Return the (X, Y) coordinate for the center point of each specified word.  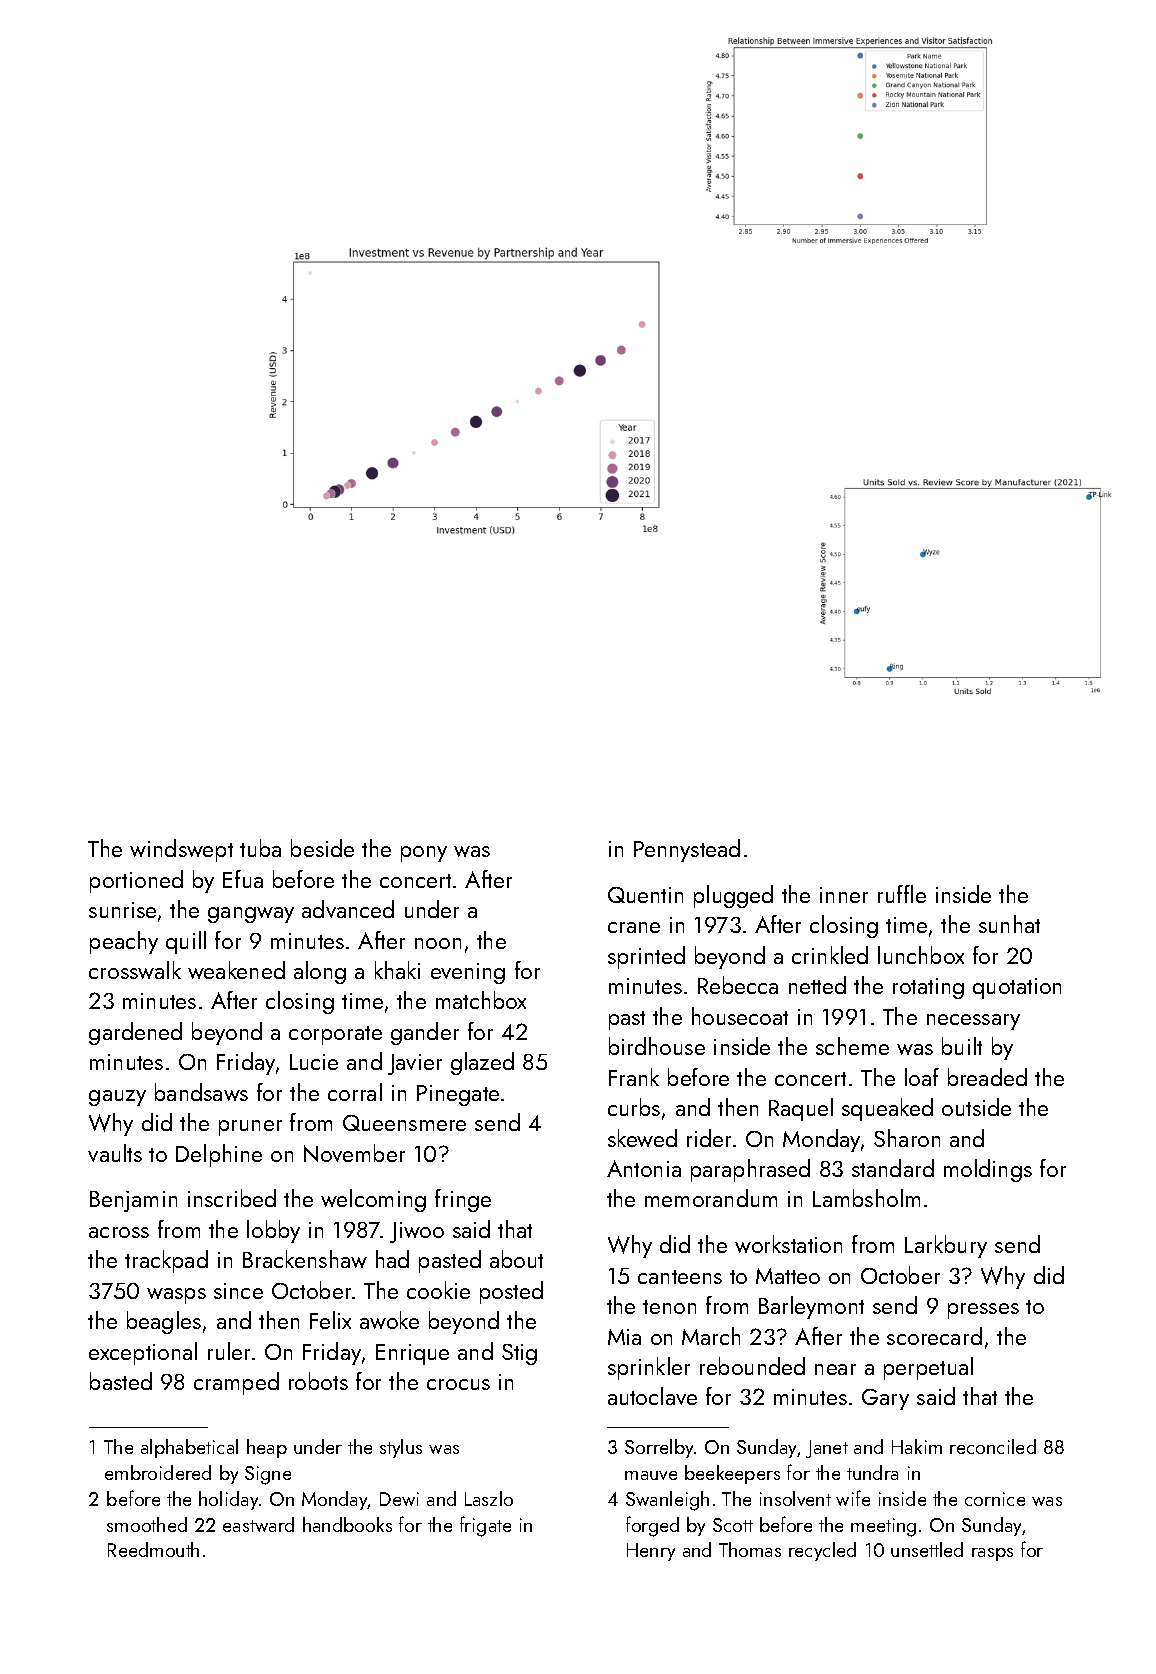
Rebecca (738, 985)
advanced (348, 909)
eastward (258, 1524)
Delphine (219, 1155)
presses (983, 1311)
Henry (651, 1552)
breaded (987, 1077)
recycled (822, 1551)
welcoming (373, 1200)
